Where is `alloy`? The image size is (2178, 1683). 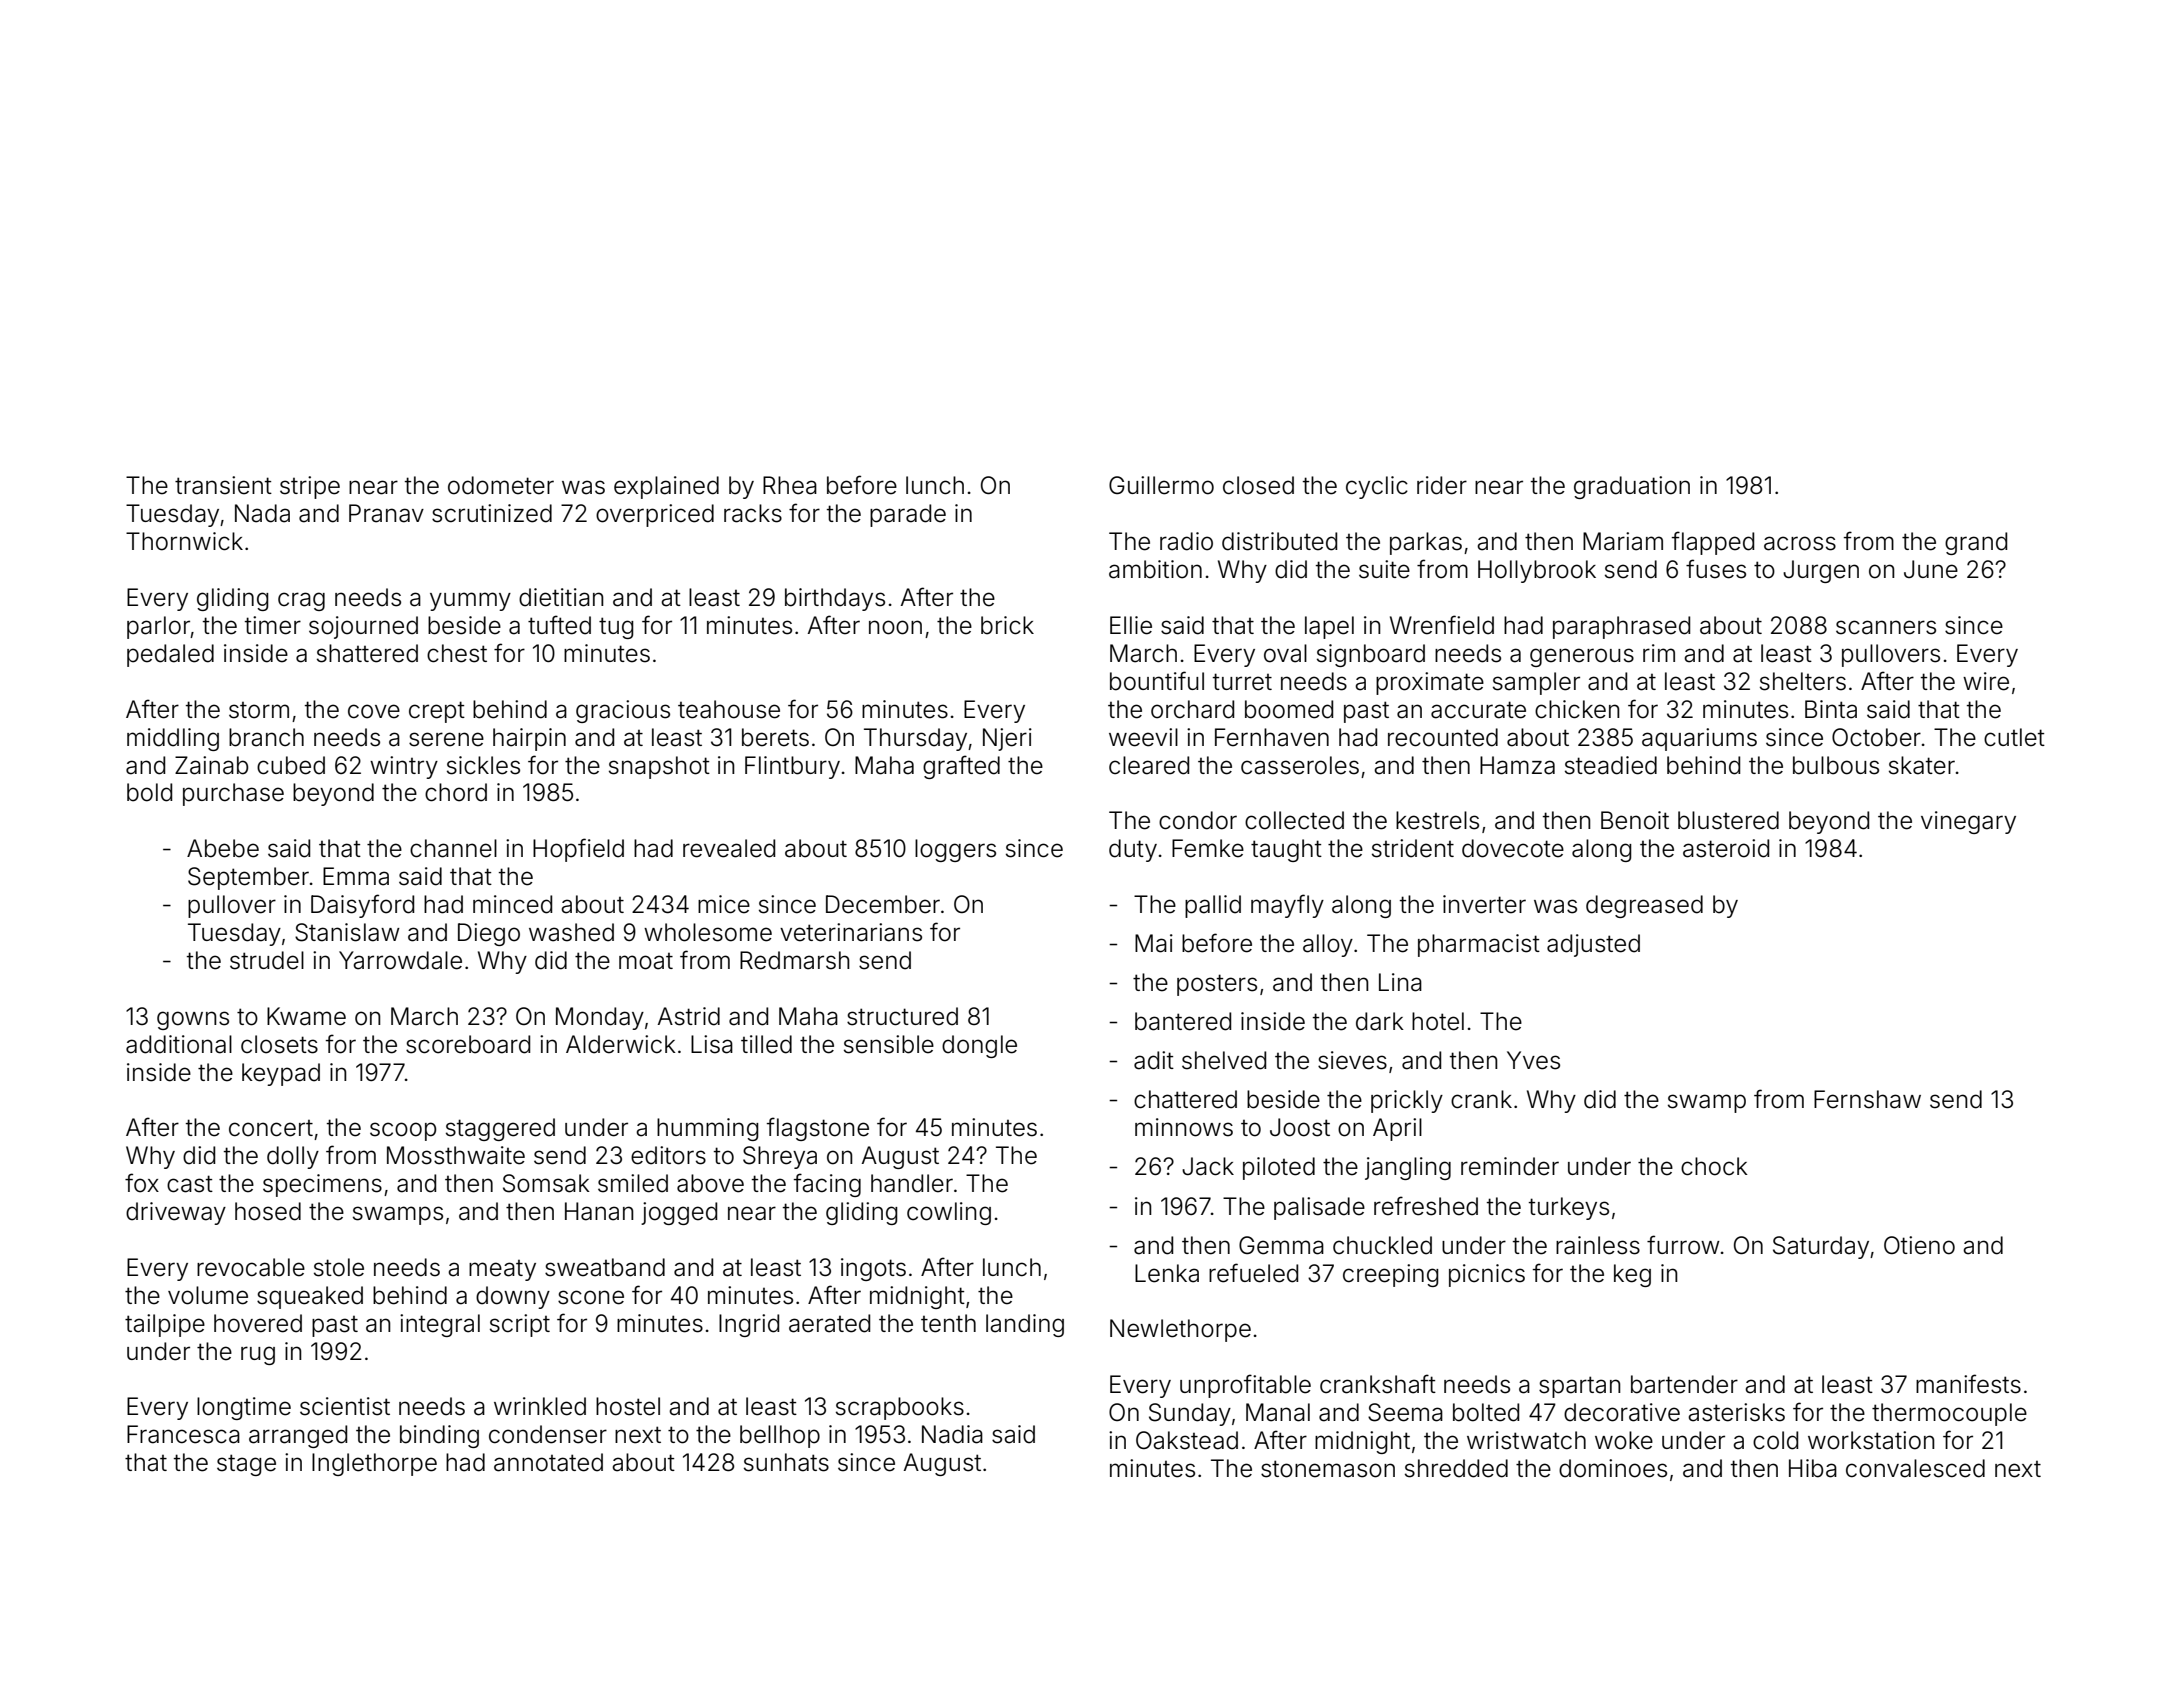
alloy is located at coordinates (1328, 945).
